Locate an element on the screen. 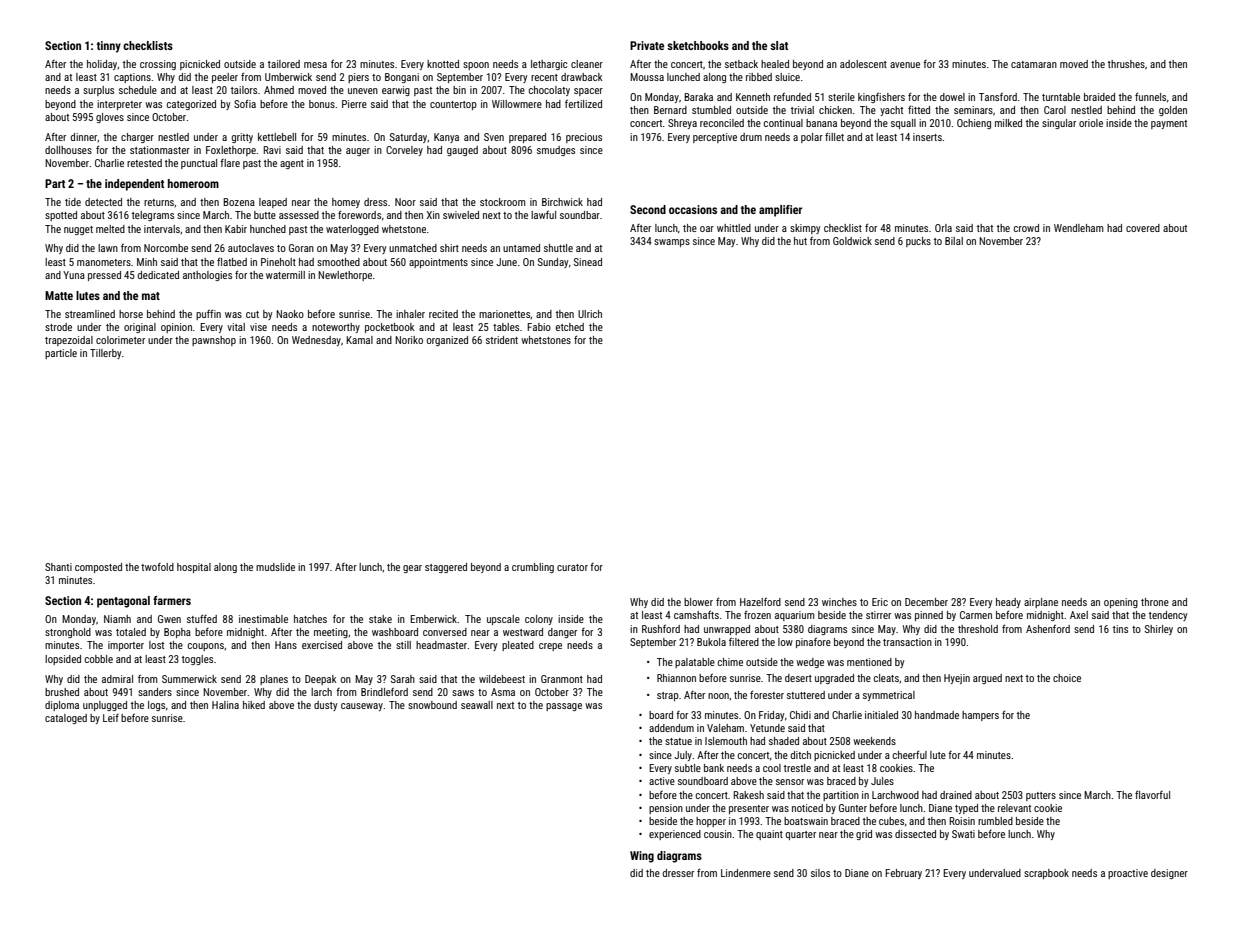  Wednesday is located at coordinates (316, 341).
